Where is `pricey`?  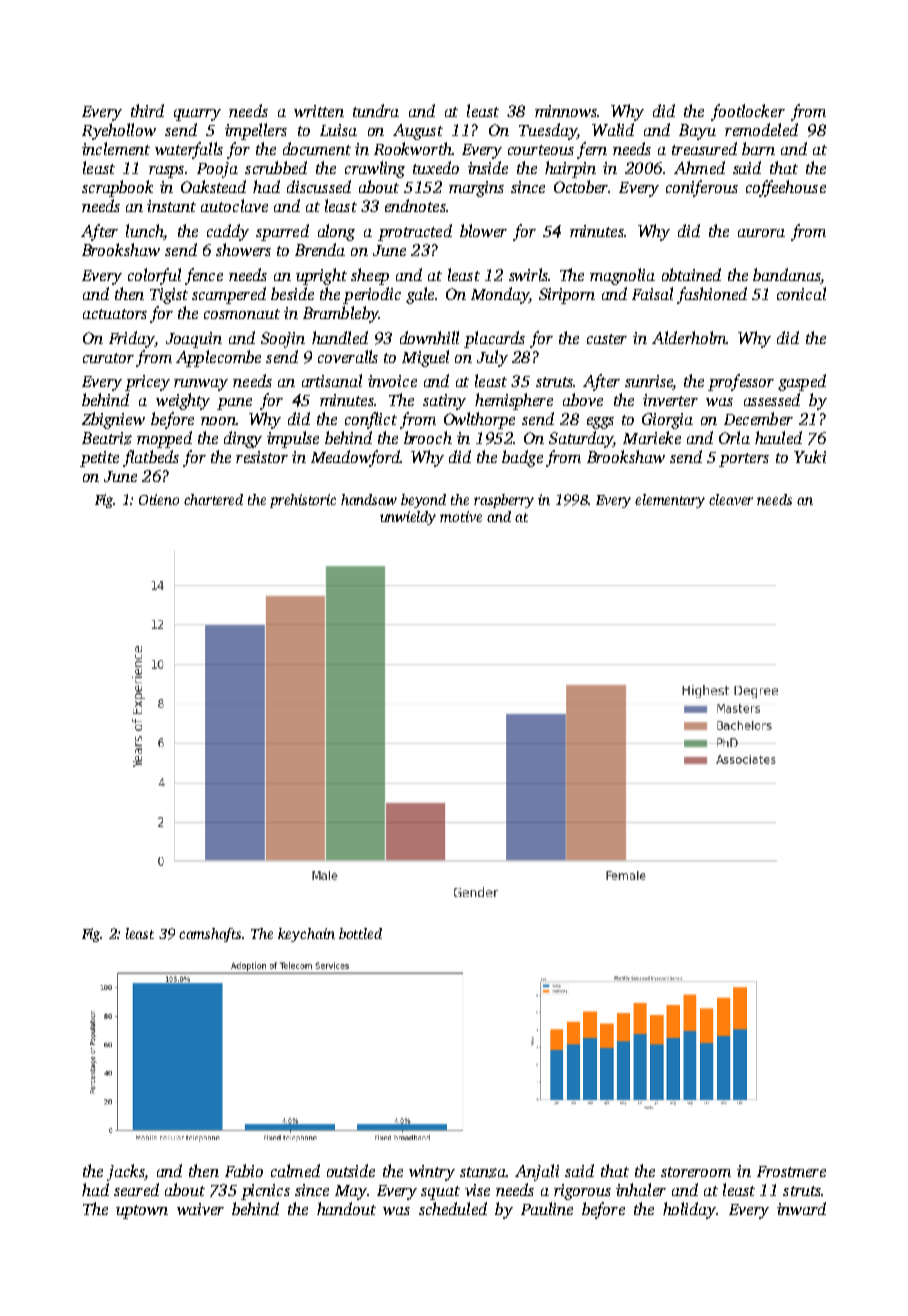
pricey is located at coordinates (147, 383).
